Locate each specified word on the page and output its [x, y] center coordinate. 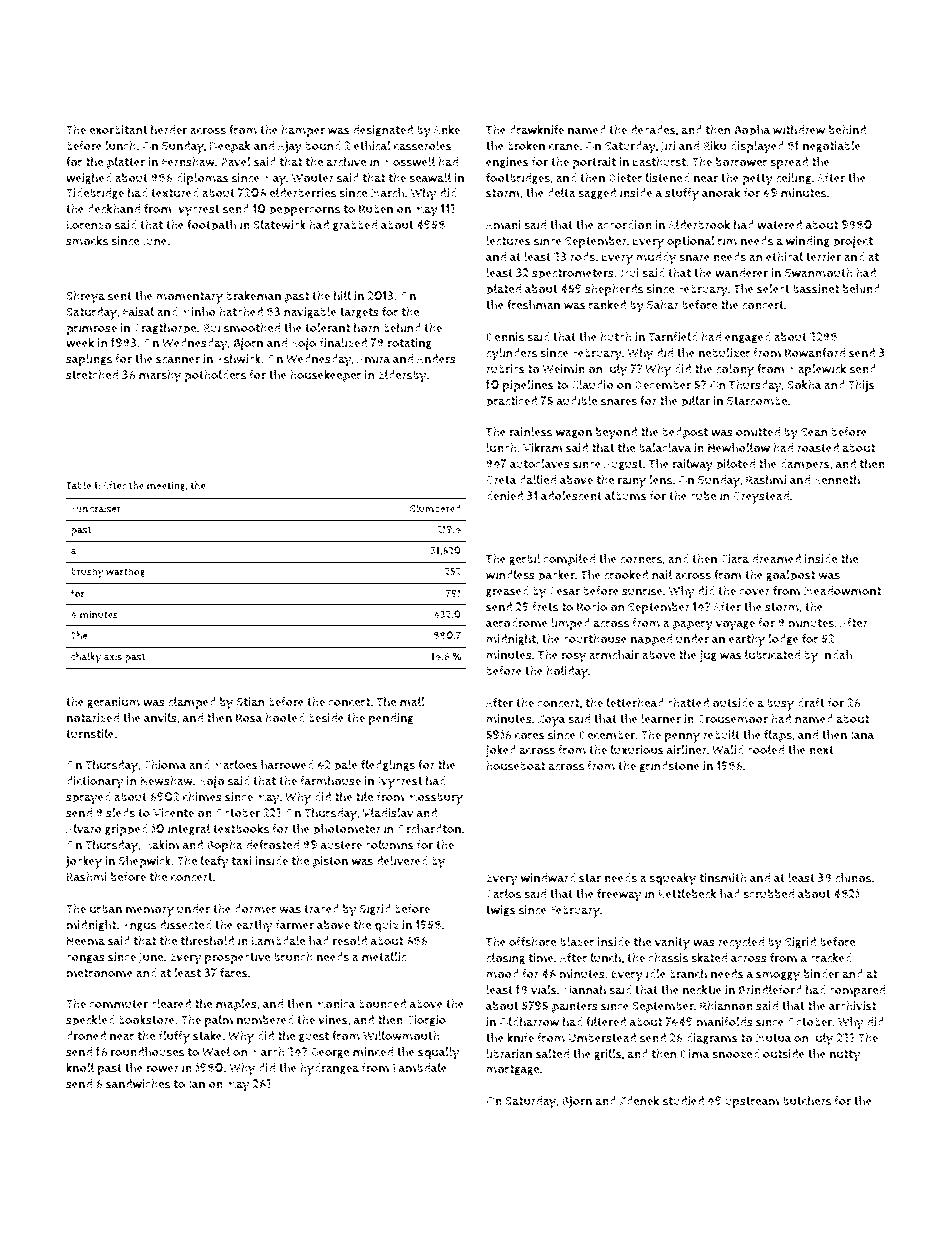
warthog [125, 572]
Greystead [761, 497]
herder [169, 130]
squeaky [672, 879]
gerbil [524, 560]
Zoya [552, 720]
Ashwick [238, 359]
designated [383, 131]
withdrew [799, 130]
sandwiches [138, 1084]
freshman [533, 305]
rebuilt [721, 735]
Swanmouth [818, 273]
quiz [386, 926]
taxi [241, 861]
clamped [192, 703]
